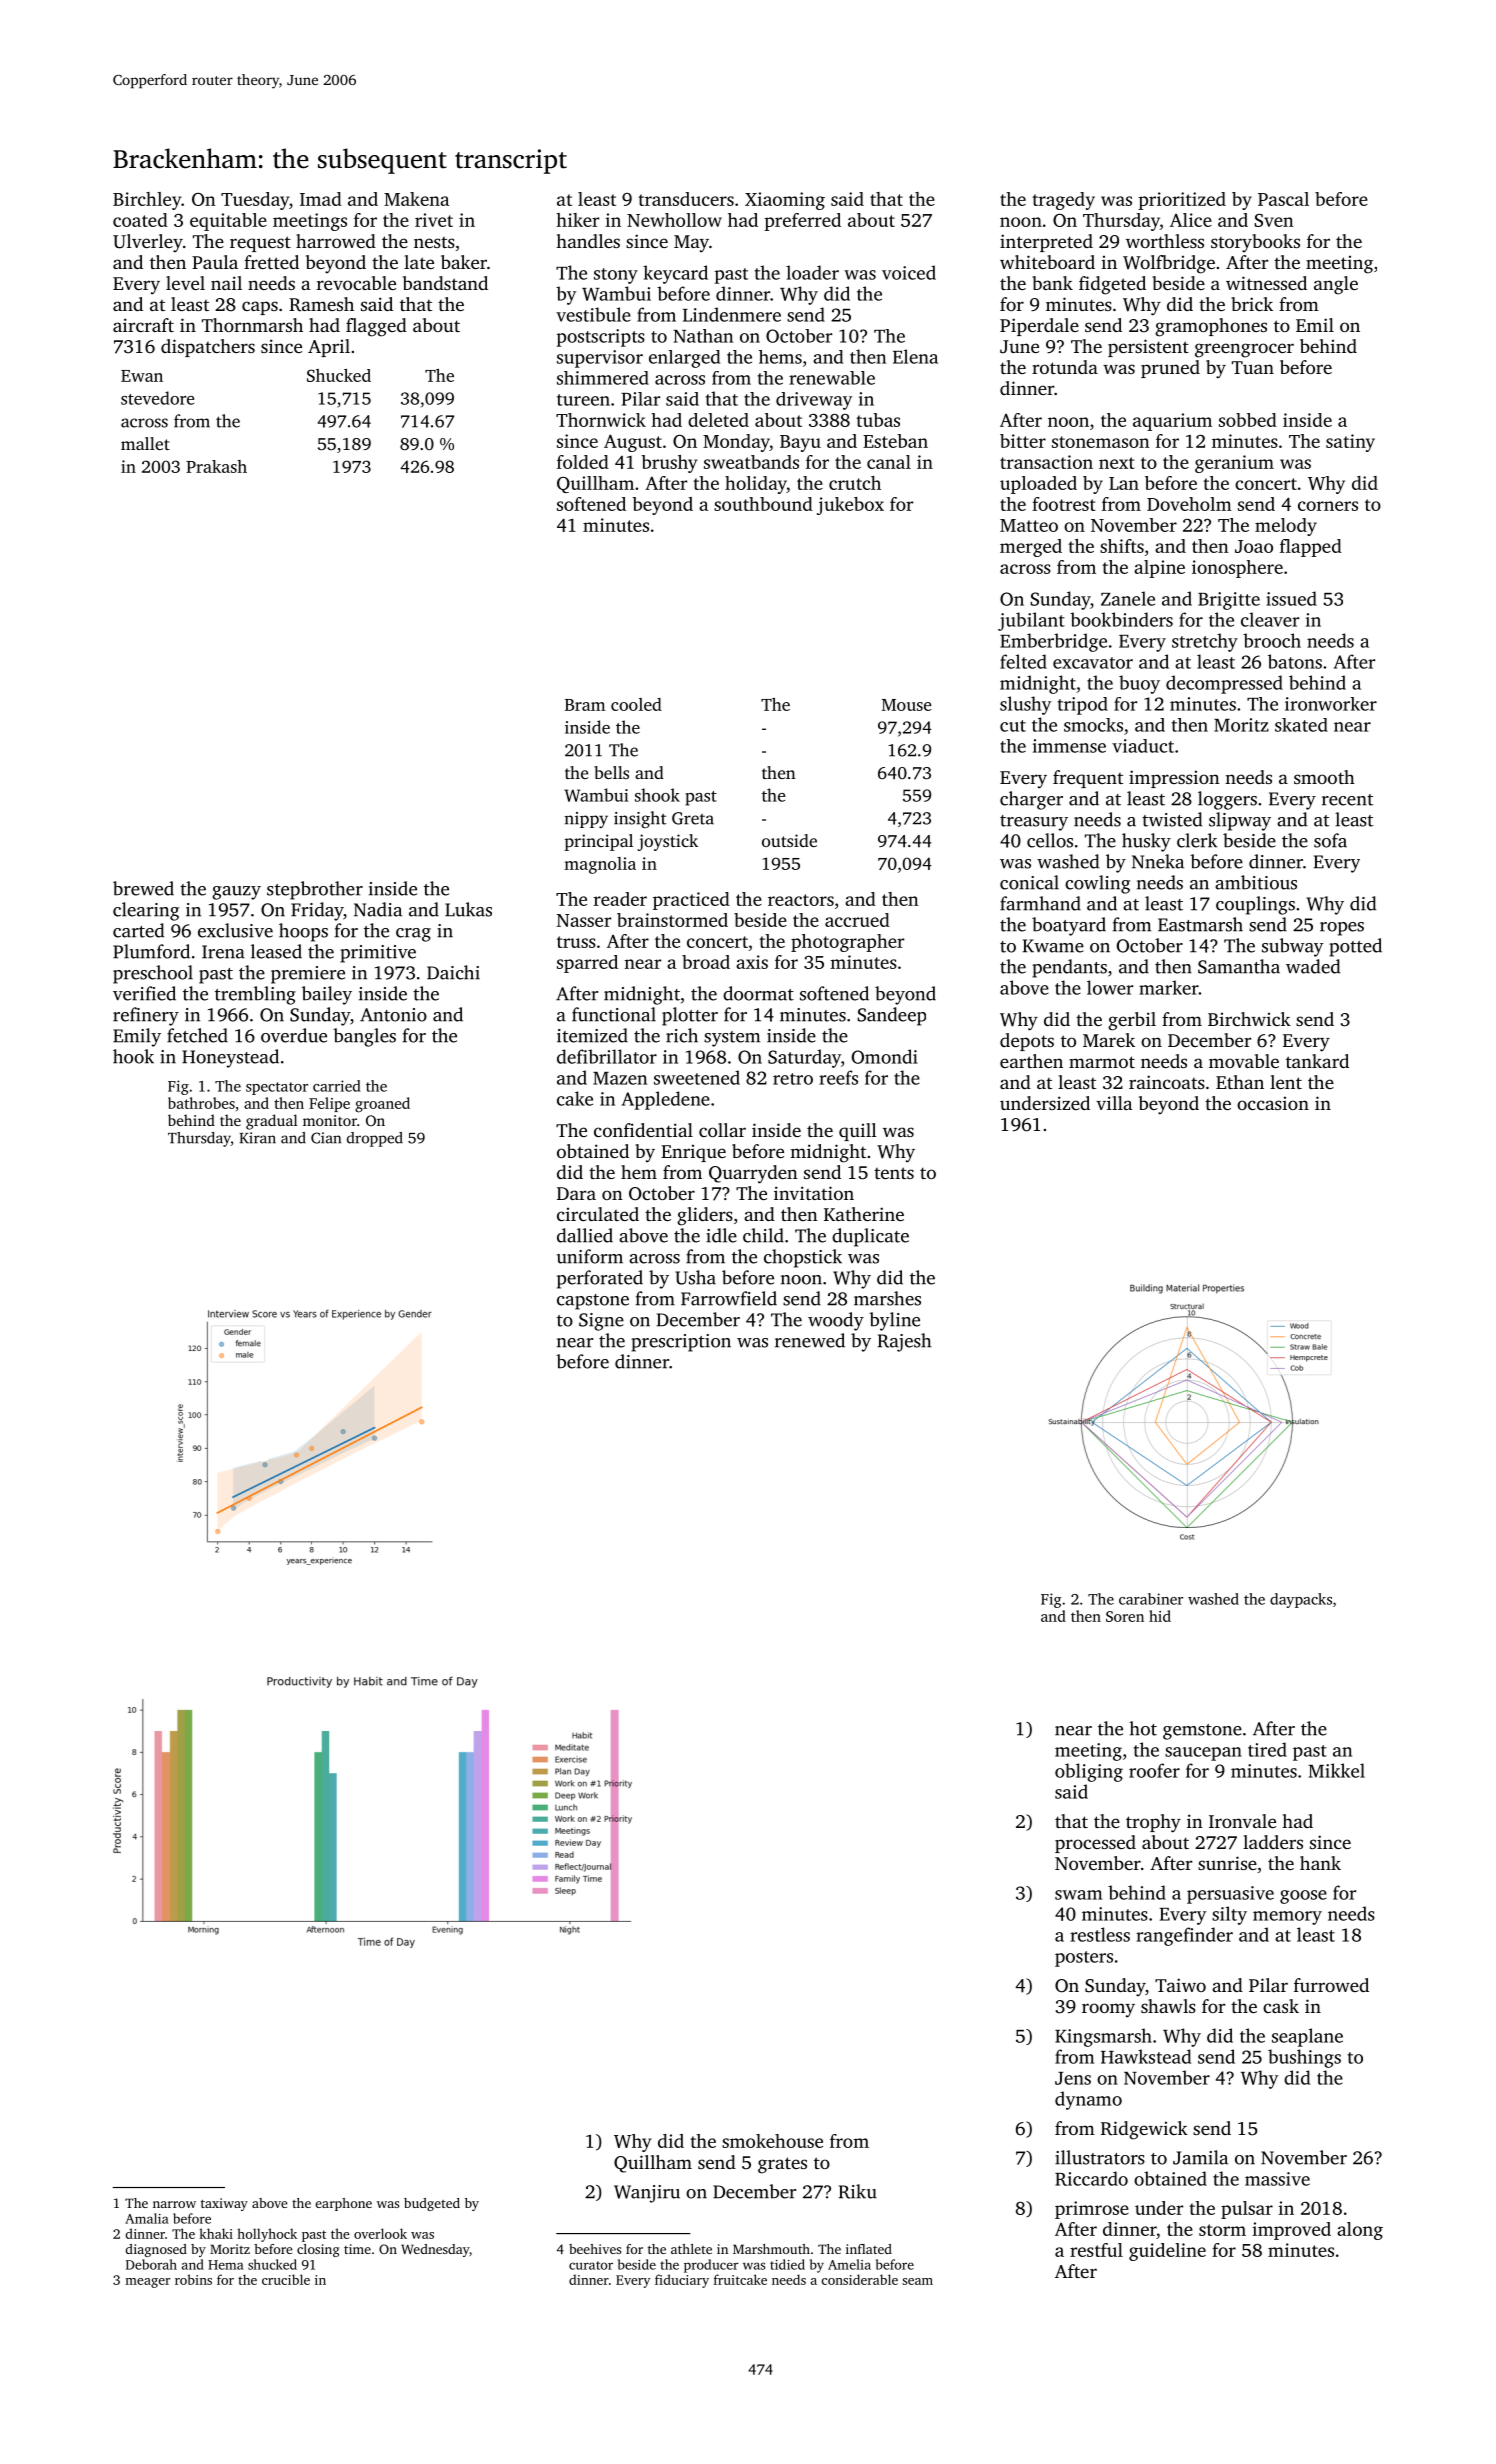 This image has height=2464, width=1496. Describe the element at coordinates (590, 1256) in the image. I see `uniform` at that location.
